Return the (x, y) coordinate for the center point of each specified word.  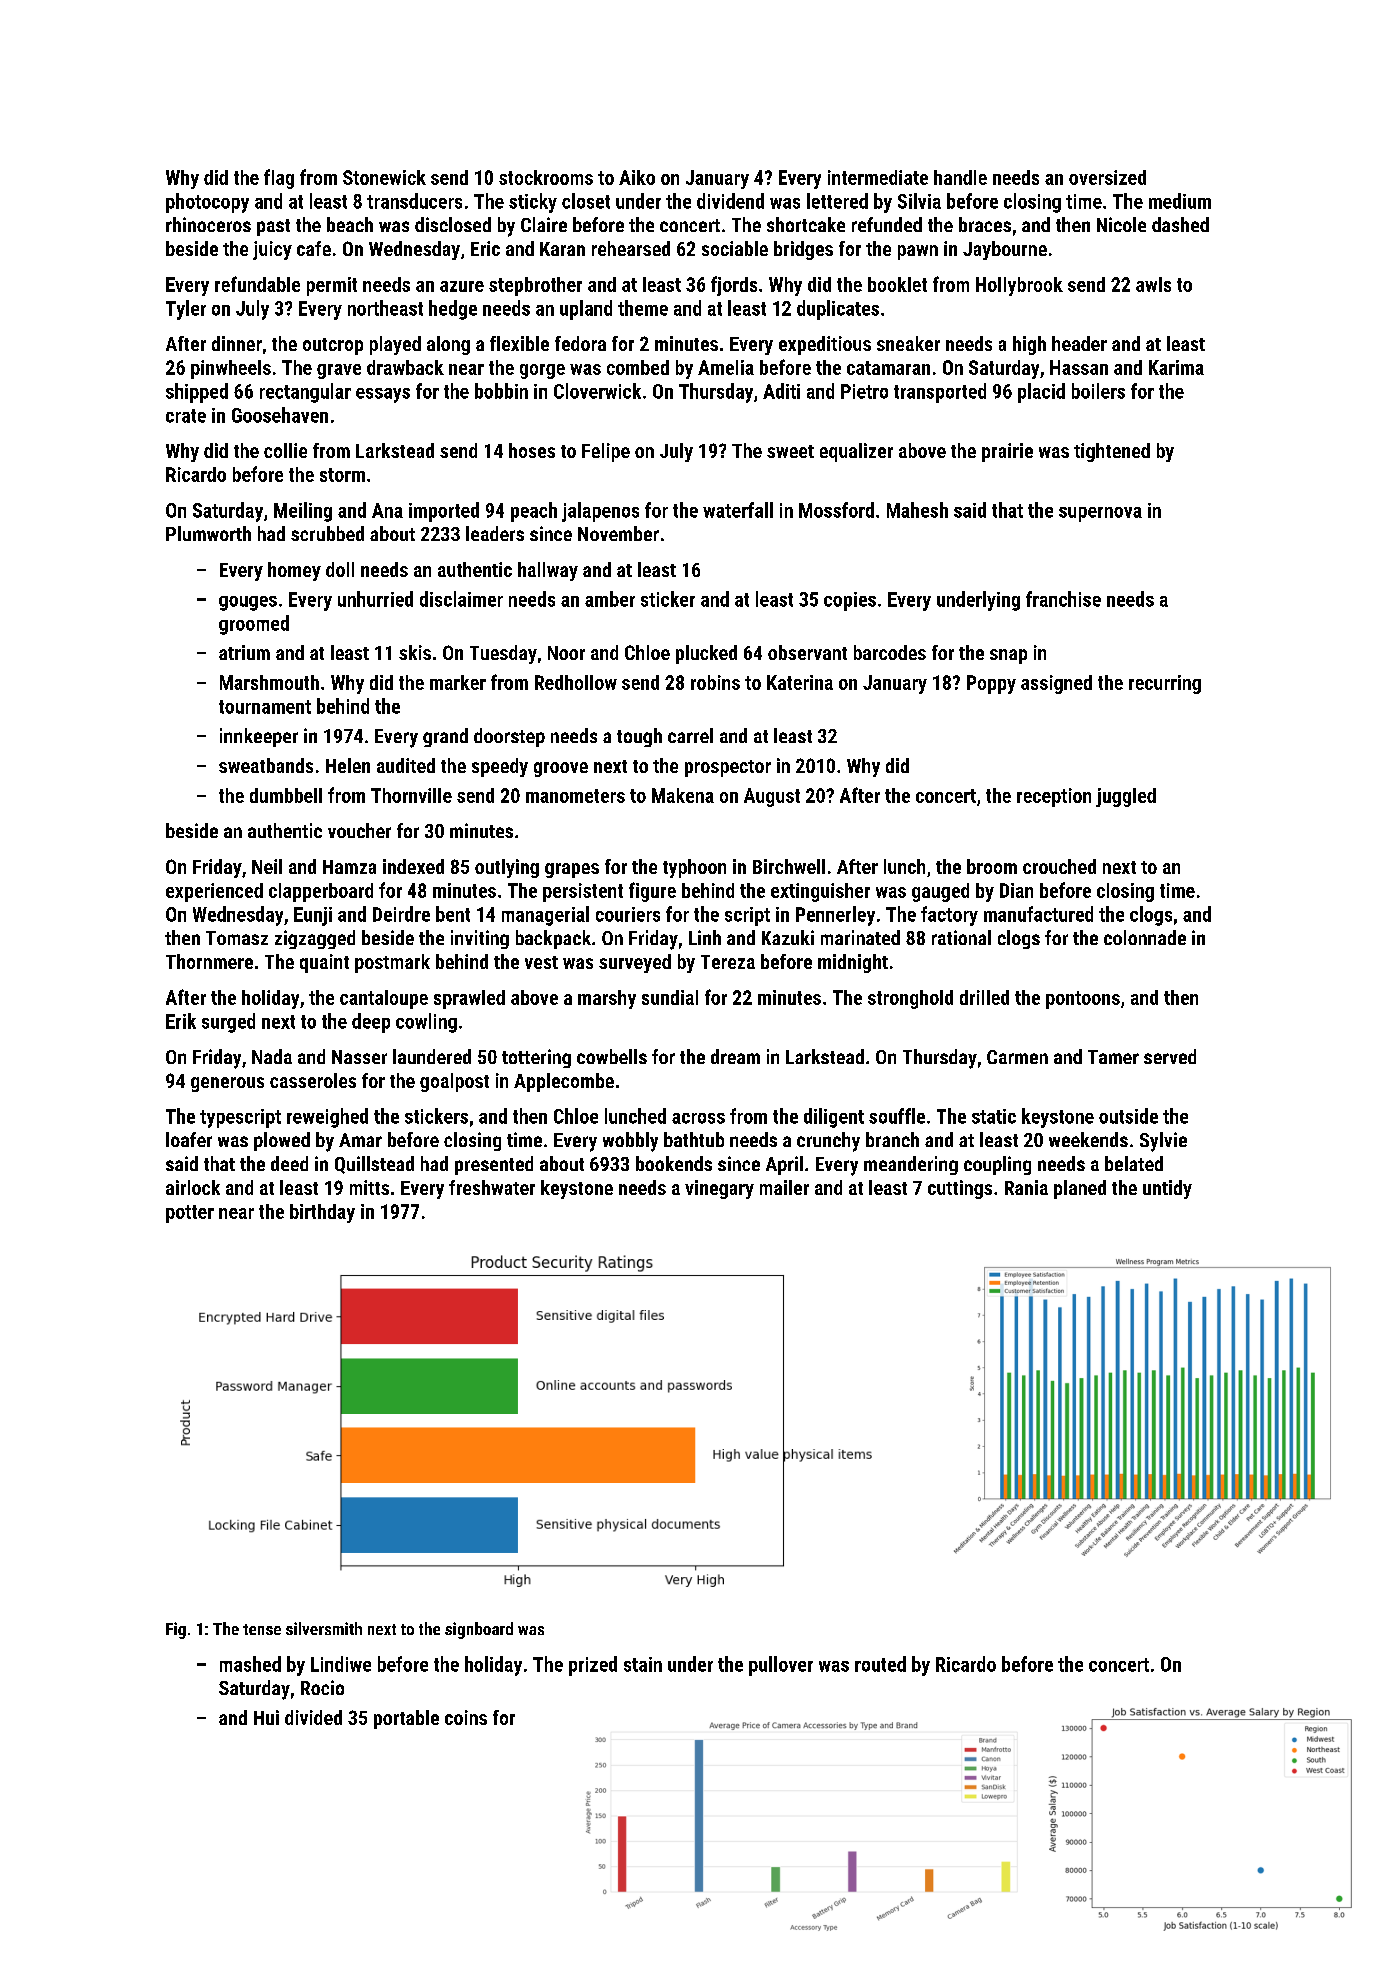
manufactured (1038, 914)
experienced (214, 892)
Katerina (800, 682)
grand (445, 737)
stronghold (910, 999)
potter (190, 1214)
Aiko (637, 177)
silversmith (324, 1628)
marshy (607, 999)
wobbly (630, 1142)
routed (880, 1664)
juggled (1126, 797)
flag (279, 179)
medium (1180, 201)
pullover (781, 1666)
